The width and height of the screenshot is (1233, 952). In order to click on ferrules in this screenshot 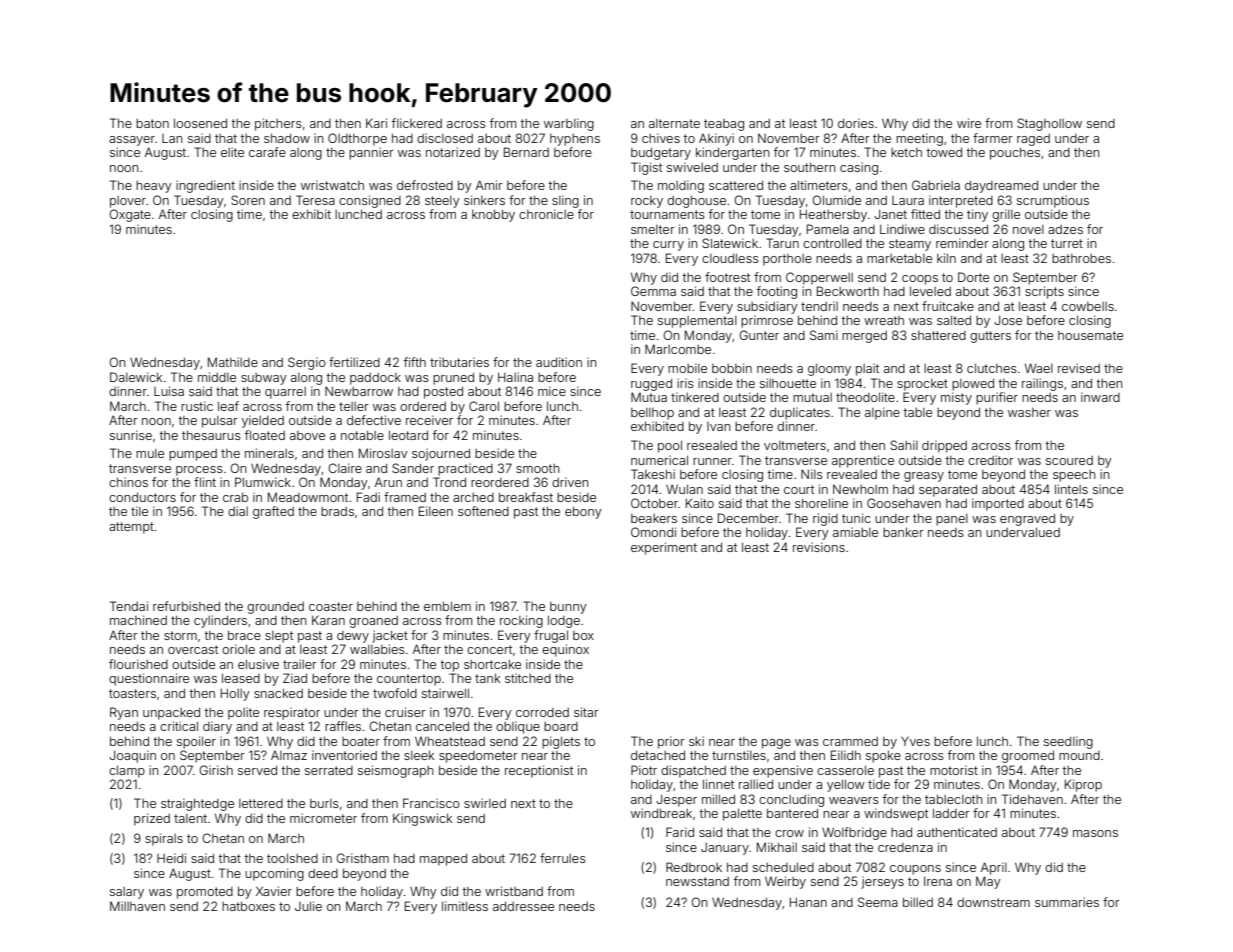, I will do `click(563, 858)`.
